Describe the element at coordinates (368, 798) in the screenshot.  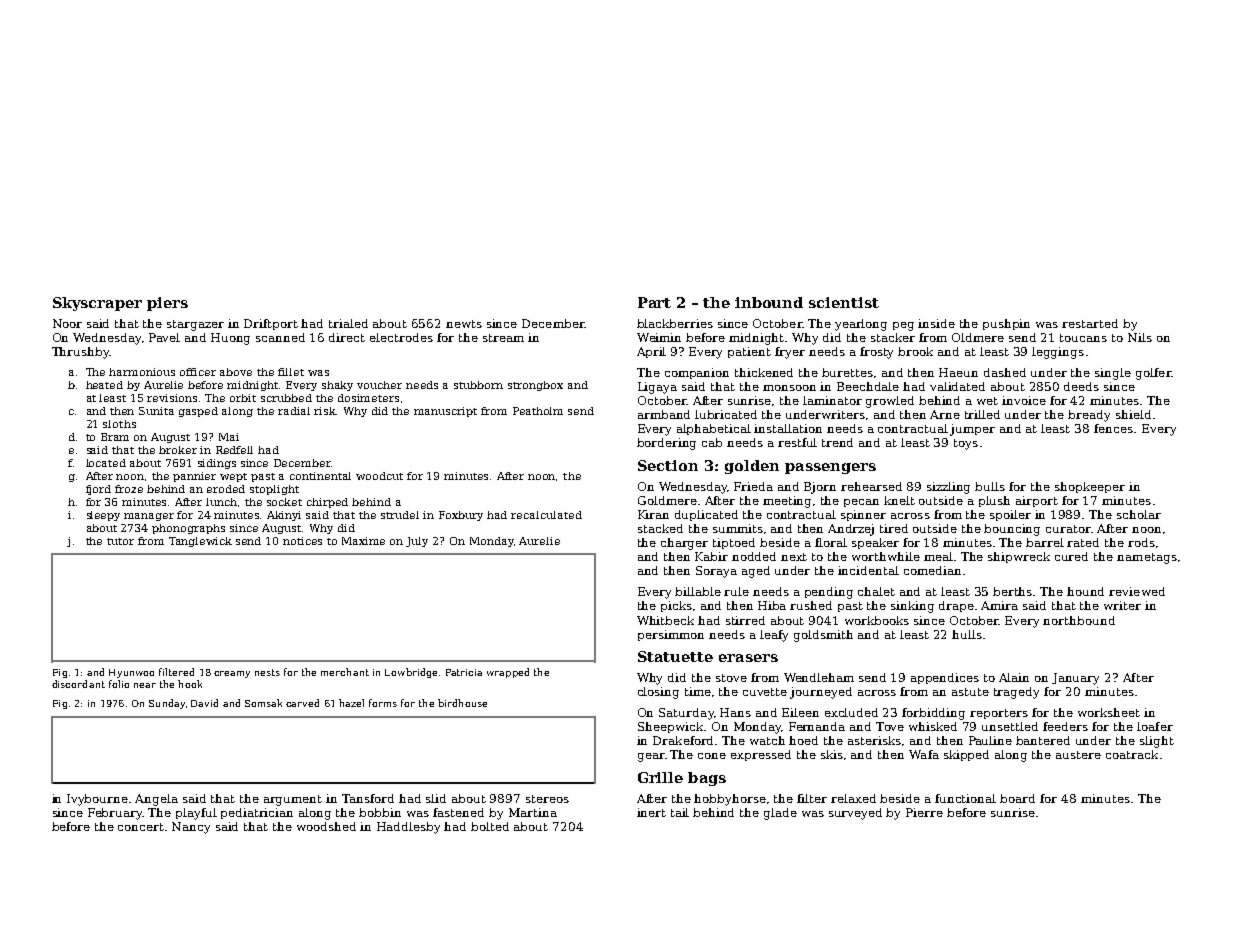
I see `Tansford` at that location.
